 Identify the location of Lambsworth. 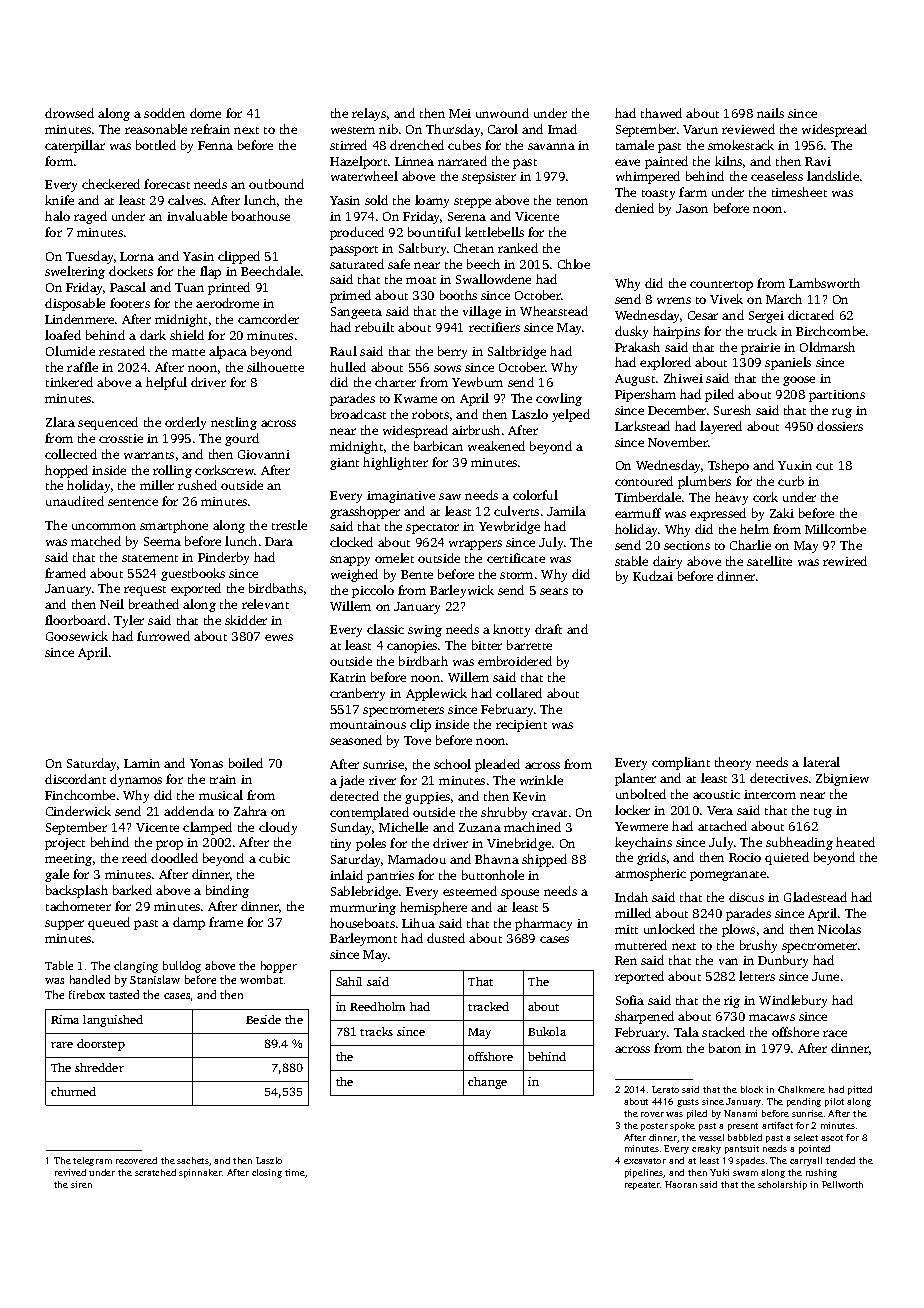
(824, 283).
